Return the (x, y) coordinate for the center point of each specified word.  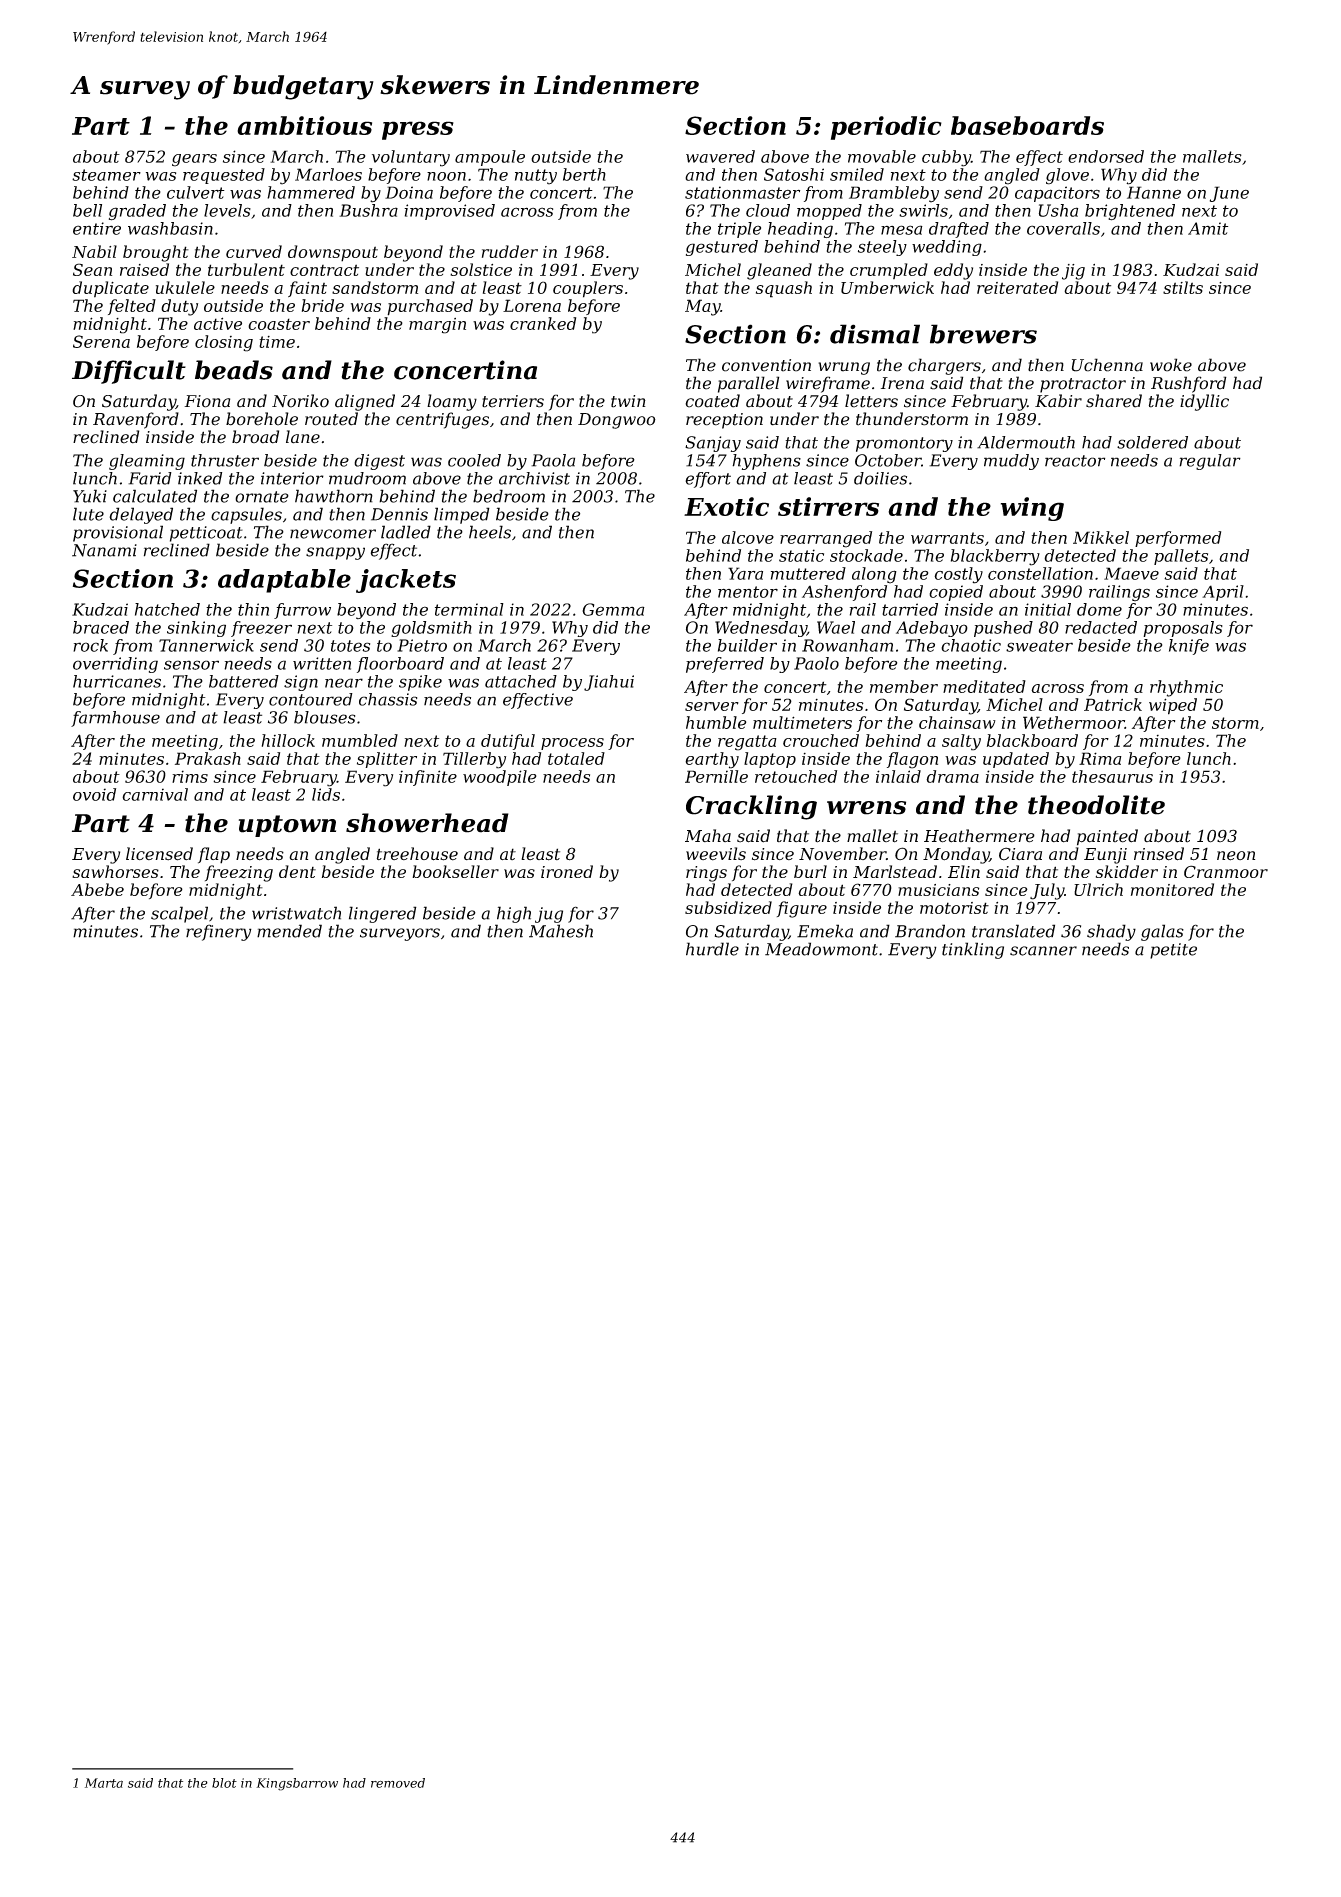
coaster (279, 324)
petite (1173, 951)
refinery (219, 932)
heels (490, 532)
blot (224, 1783)
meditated (984, 686)
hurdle (712, 949)
